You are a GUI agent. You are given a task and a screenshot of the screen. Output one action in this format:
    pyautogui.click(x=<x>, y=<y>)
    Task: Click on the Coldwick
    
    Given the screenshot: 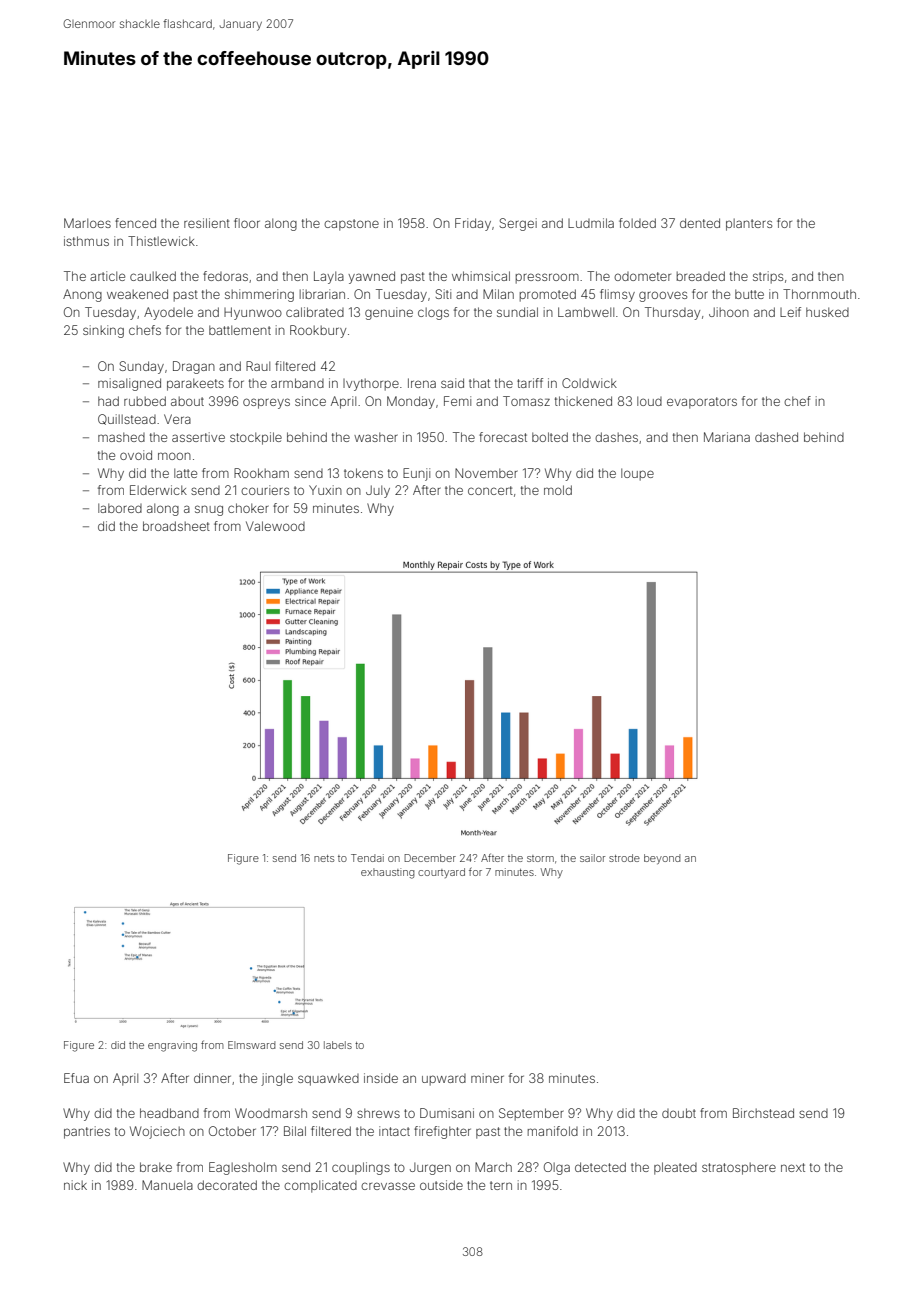 What is the action you would take?
    pyautogui.click(x=589, y=383)
